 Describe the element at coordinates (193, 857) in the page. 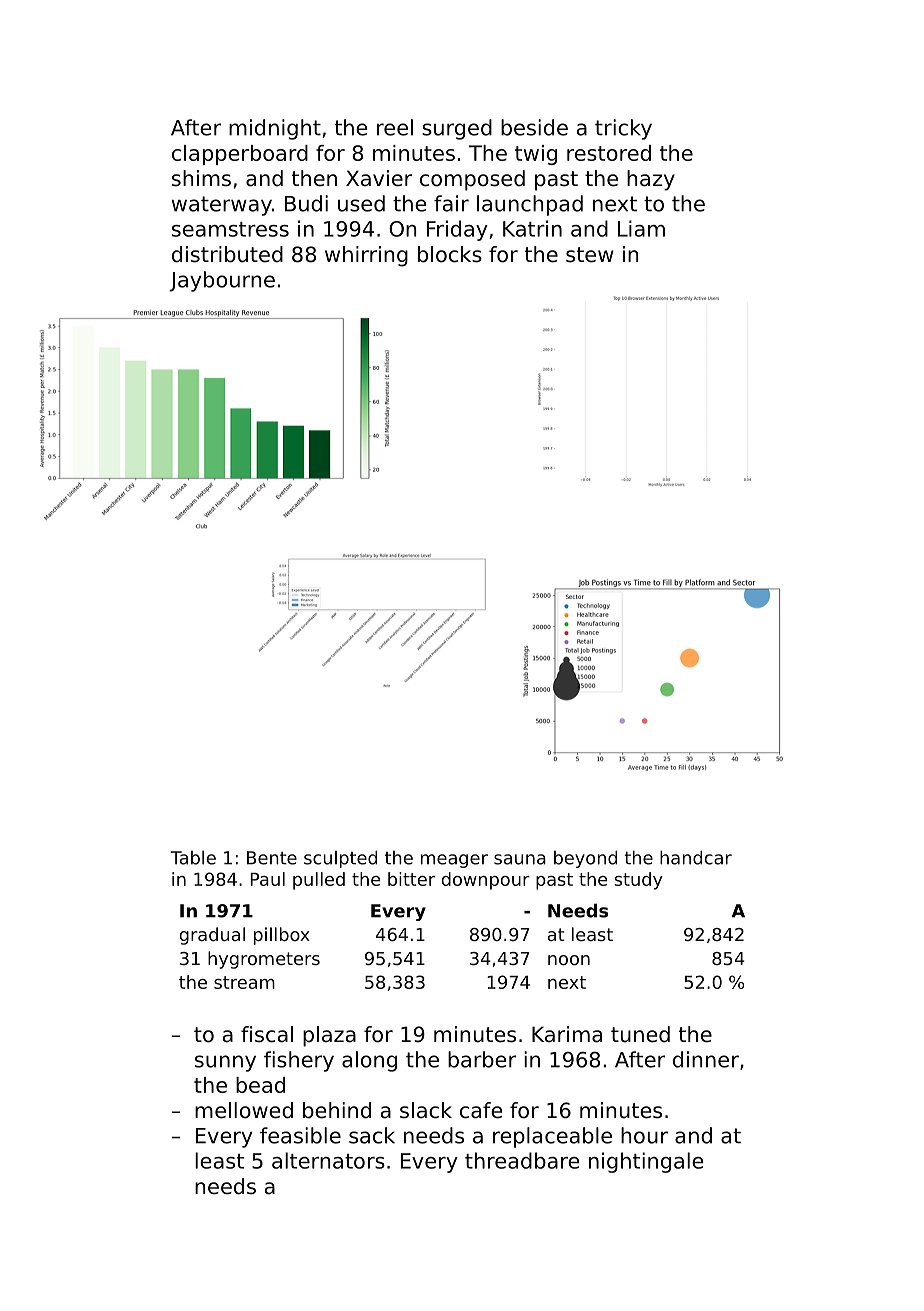

I see `Table` at that location.
